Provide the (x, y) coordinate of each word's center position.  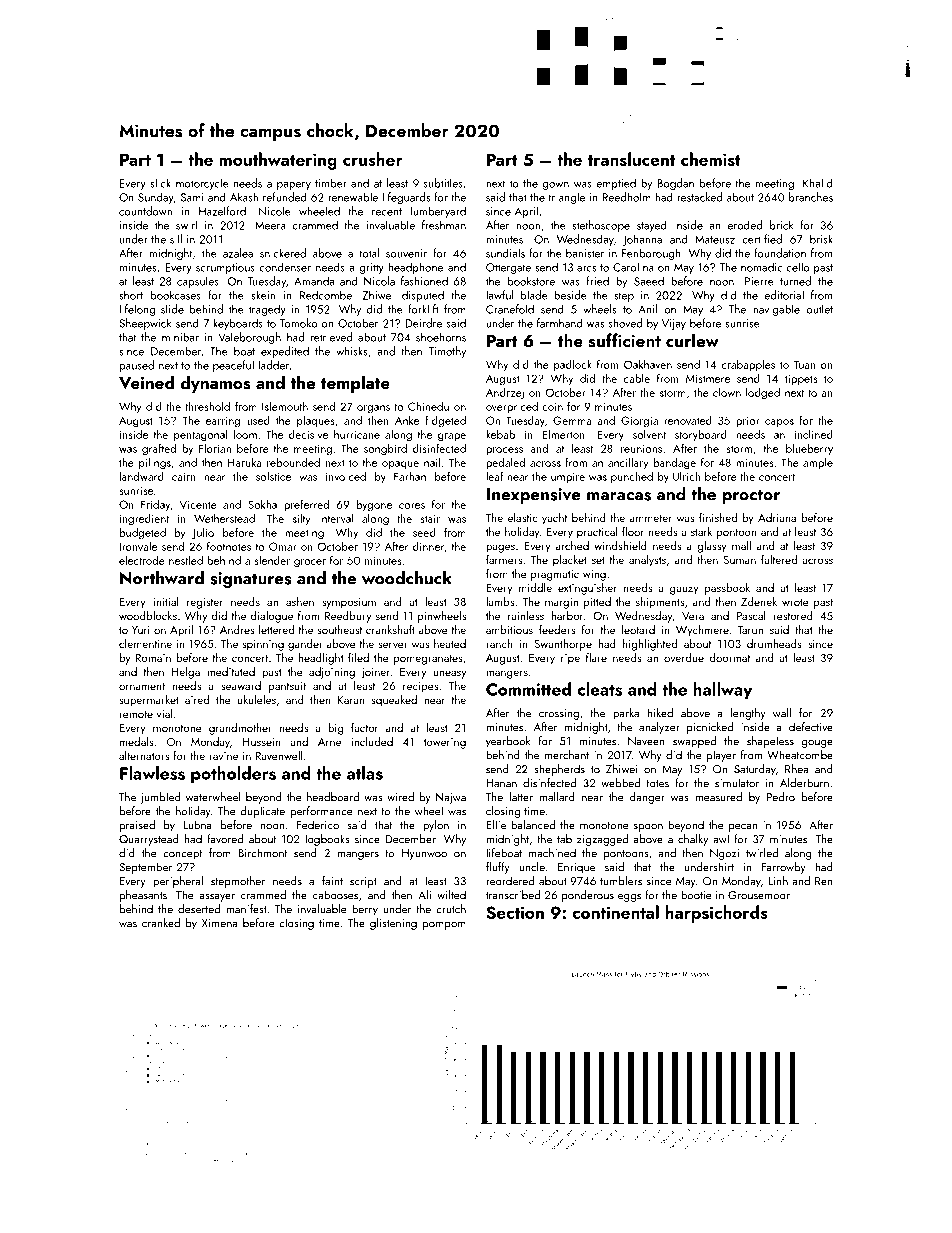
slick (160, 183)
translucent (631, 159)
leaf (494, 476)
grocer (310, 563)
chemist (711, 159)
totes (658, 784)
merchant (567, 755)
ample (818, 463)
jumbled (160, 798)
